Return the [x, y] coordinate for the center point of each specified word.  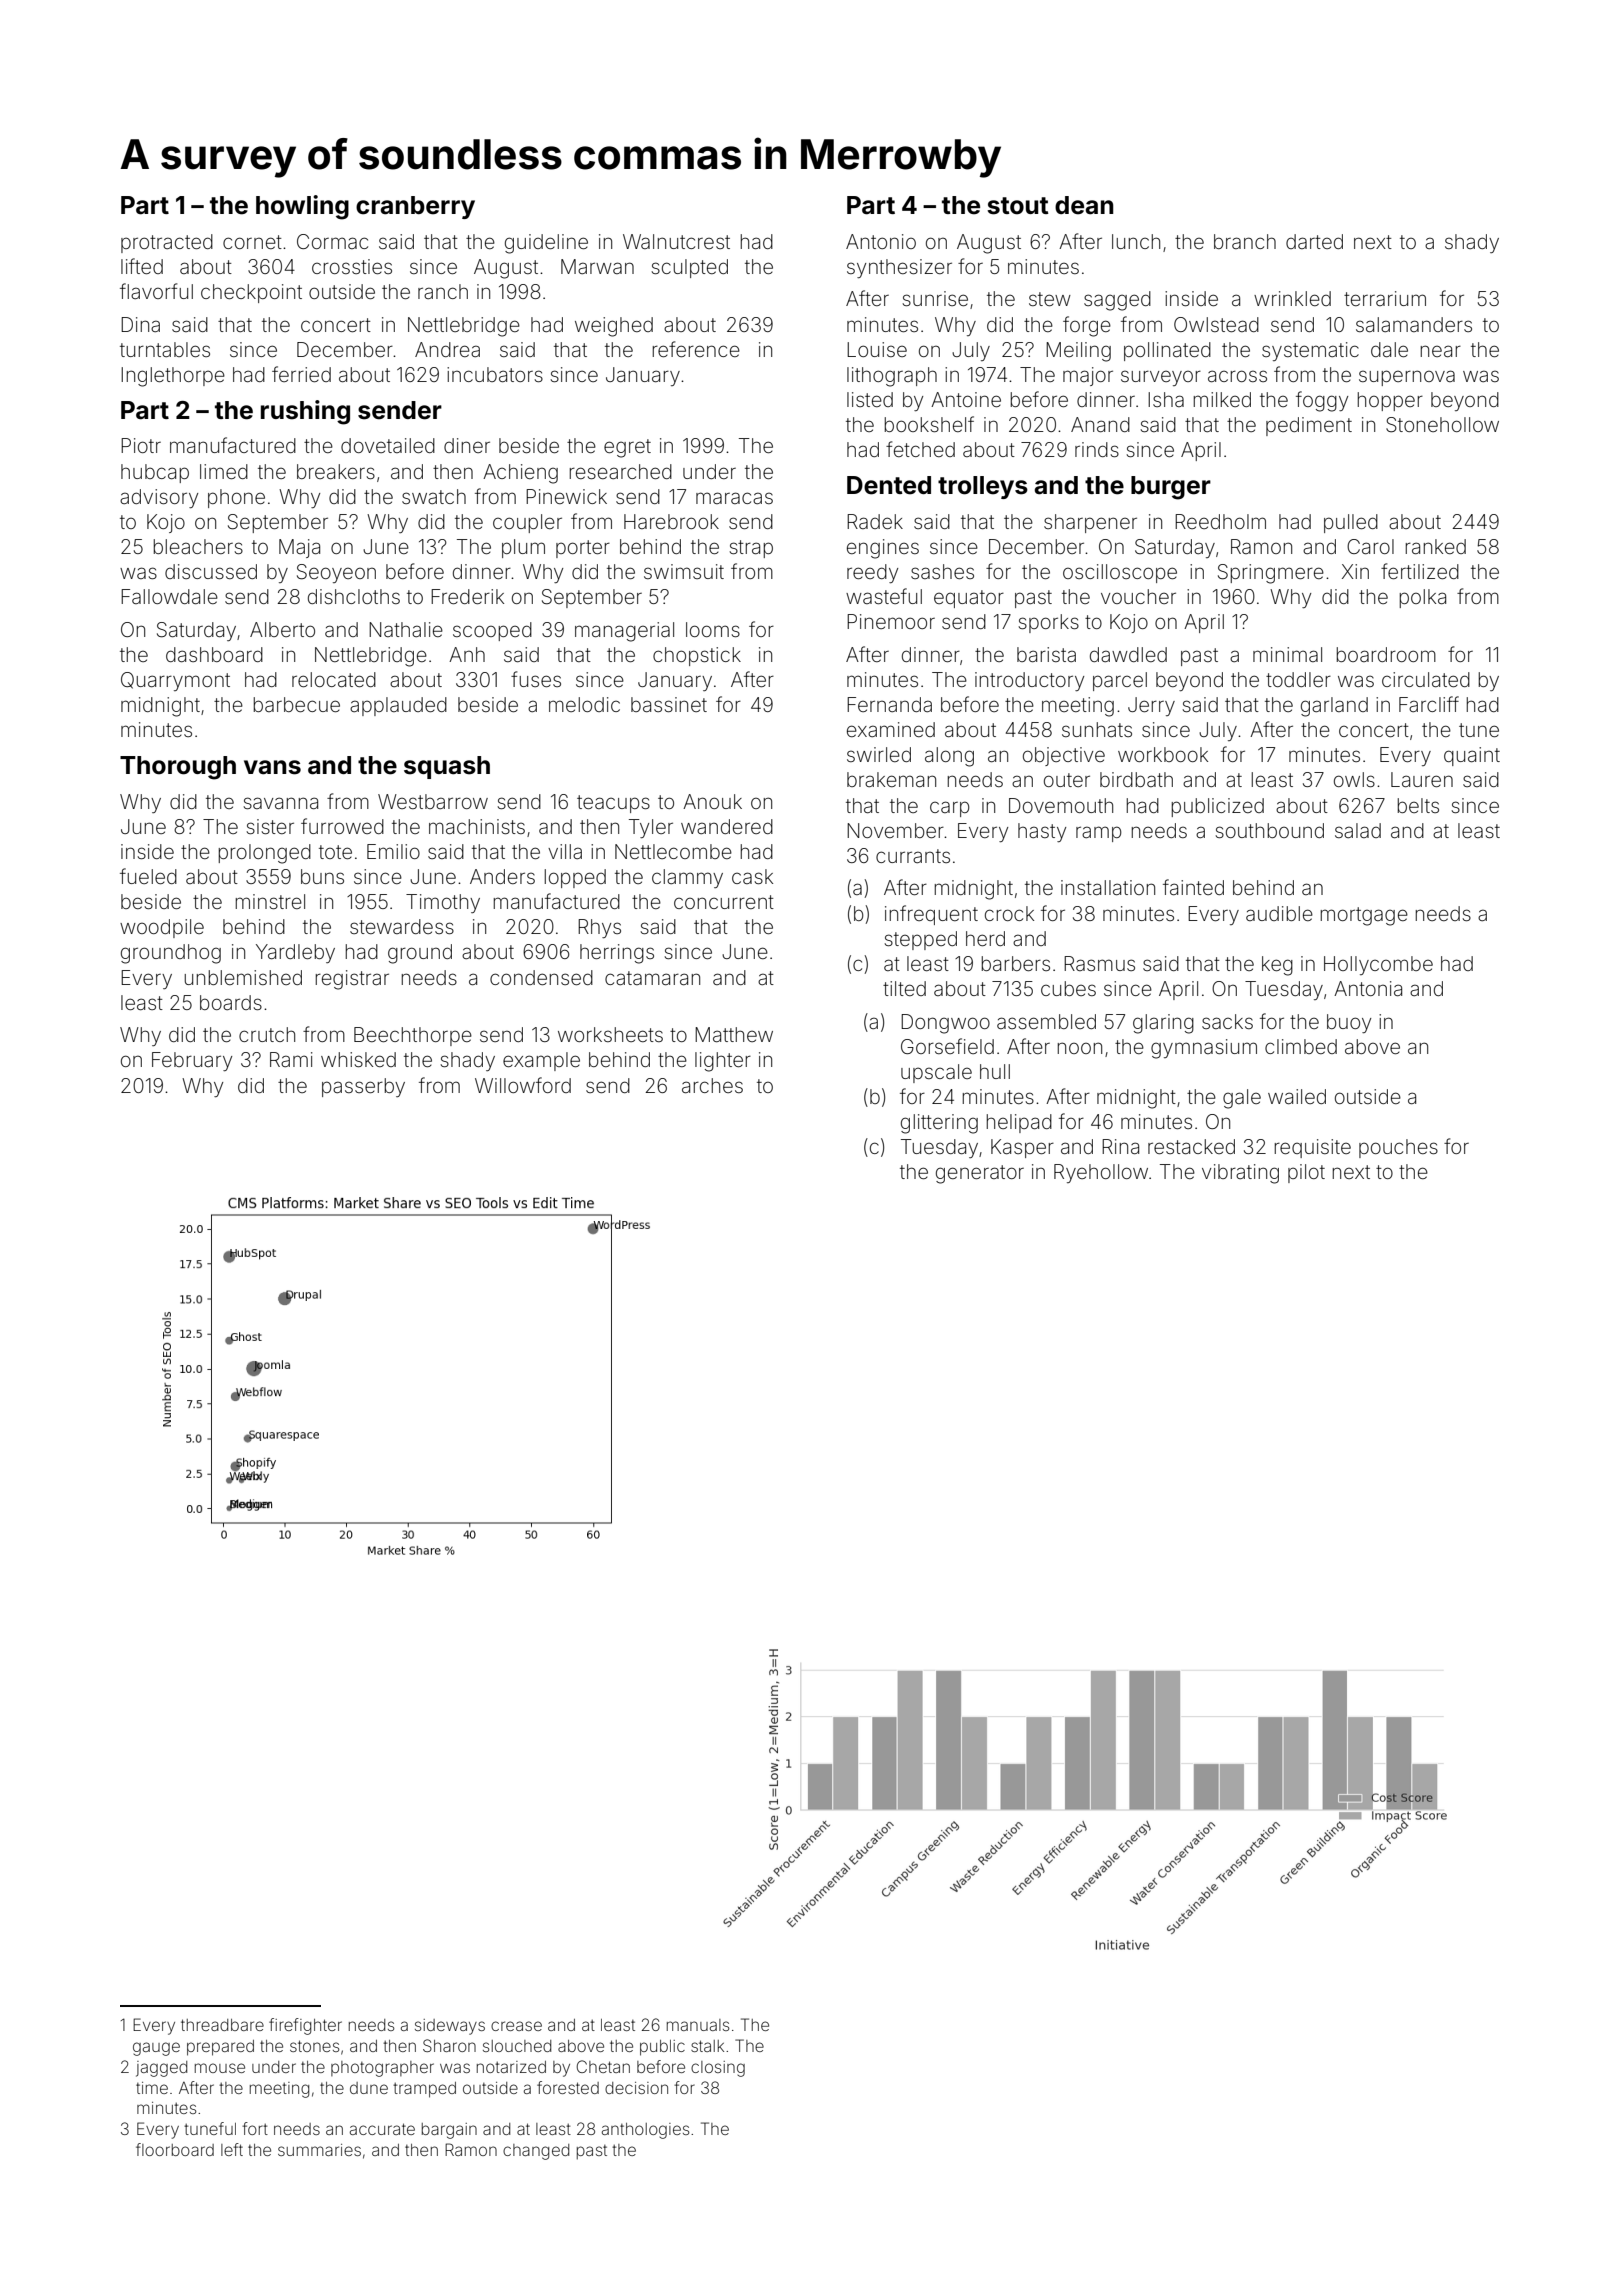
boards [231, 1002]
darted [1314, 241]
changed [536, 2152]
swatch [434, 496]
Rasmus [1099, 963]
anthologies [645, 2131]
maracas [734, 498]
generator [980, 1174]
